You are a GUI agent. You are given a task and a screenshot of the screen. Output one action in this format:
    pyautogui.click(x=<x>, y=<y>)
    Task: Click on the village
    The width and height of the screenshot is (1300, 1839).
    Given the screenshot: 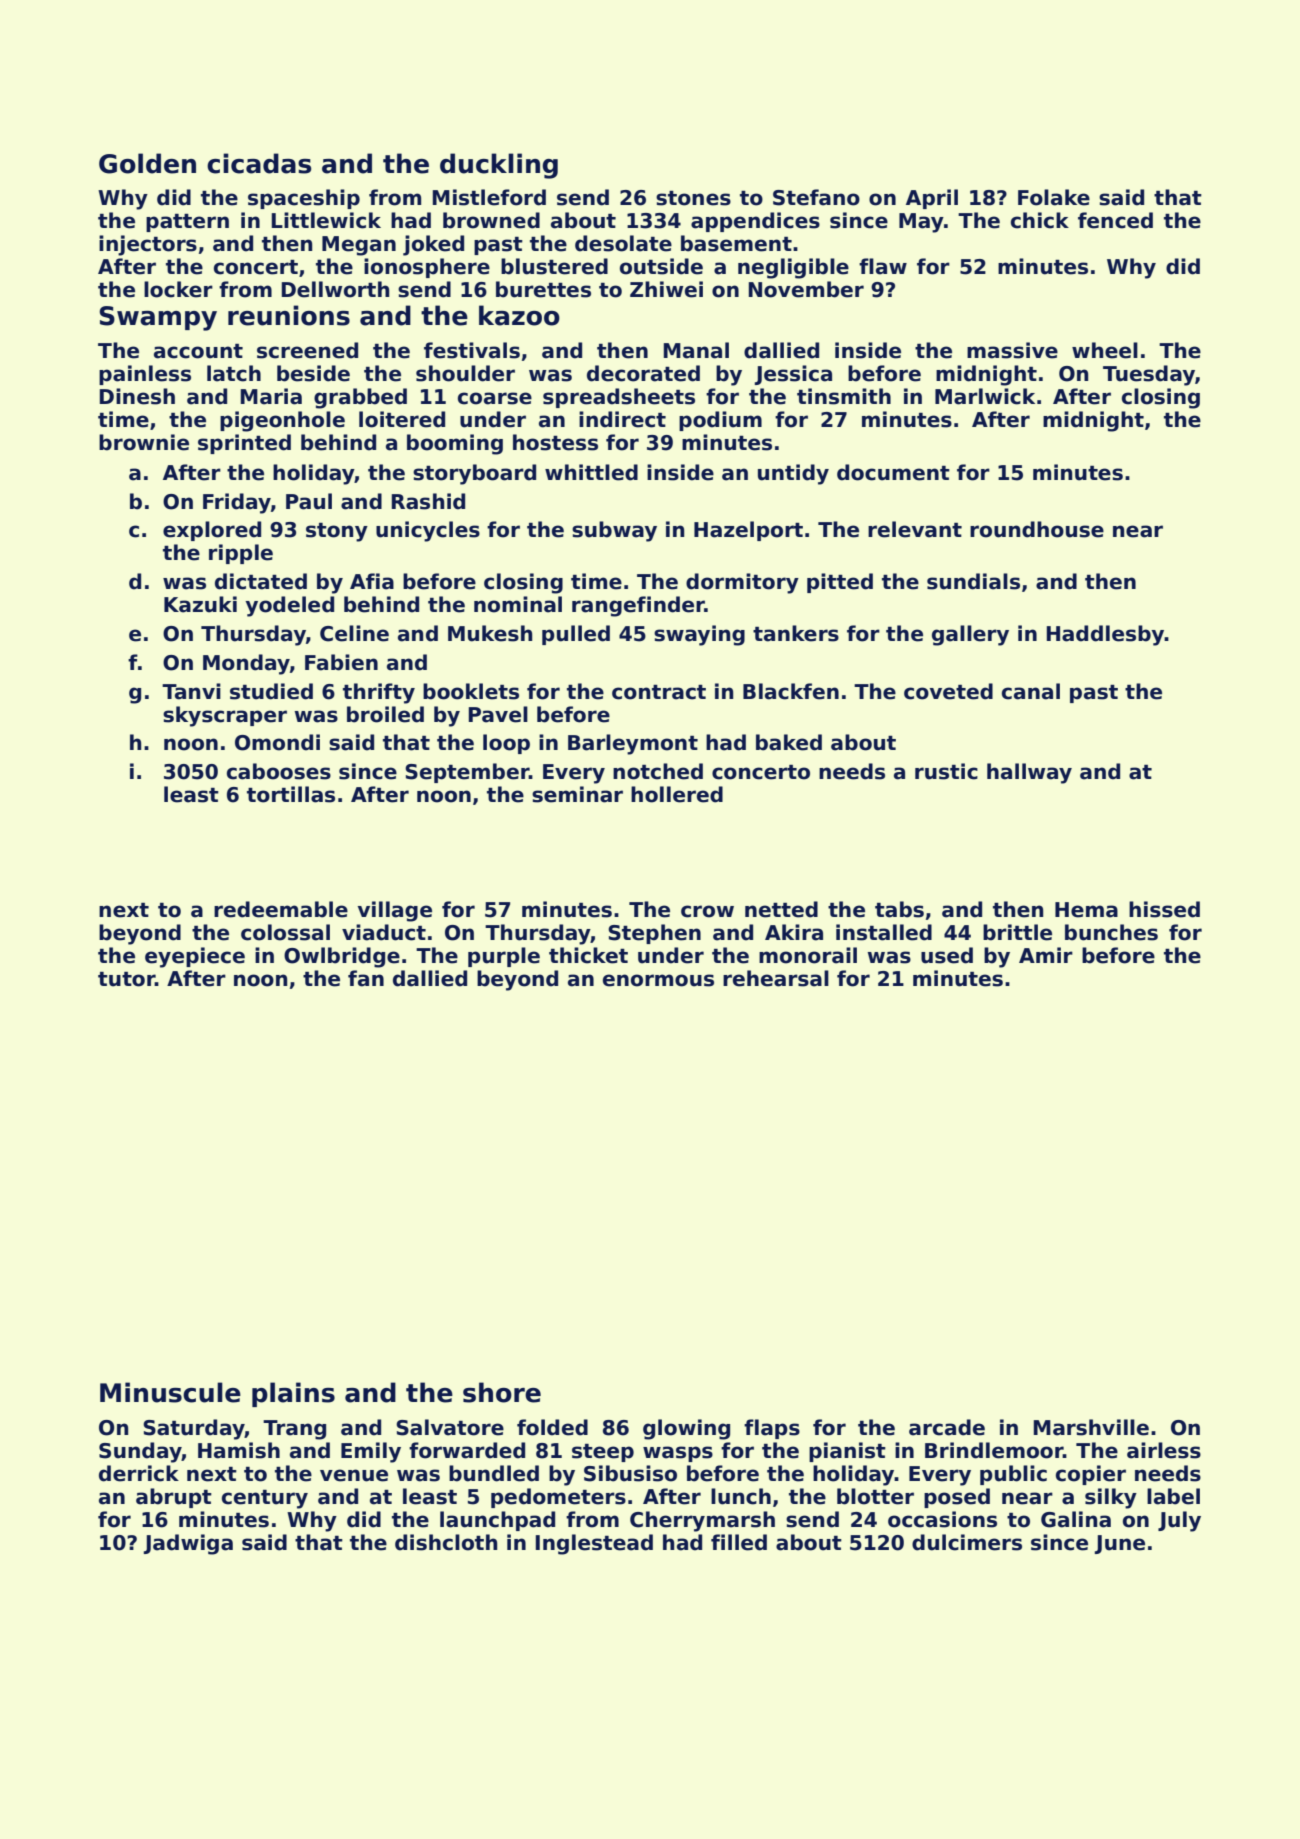 What is the action you would take?
    pyautogui.click(x=395, y=911)
